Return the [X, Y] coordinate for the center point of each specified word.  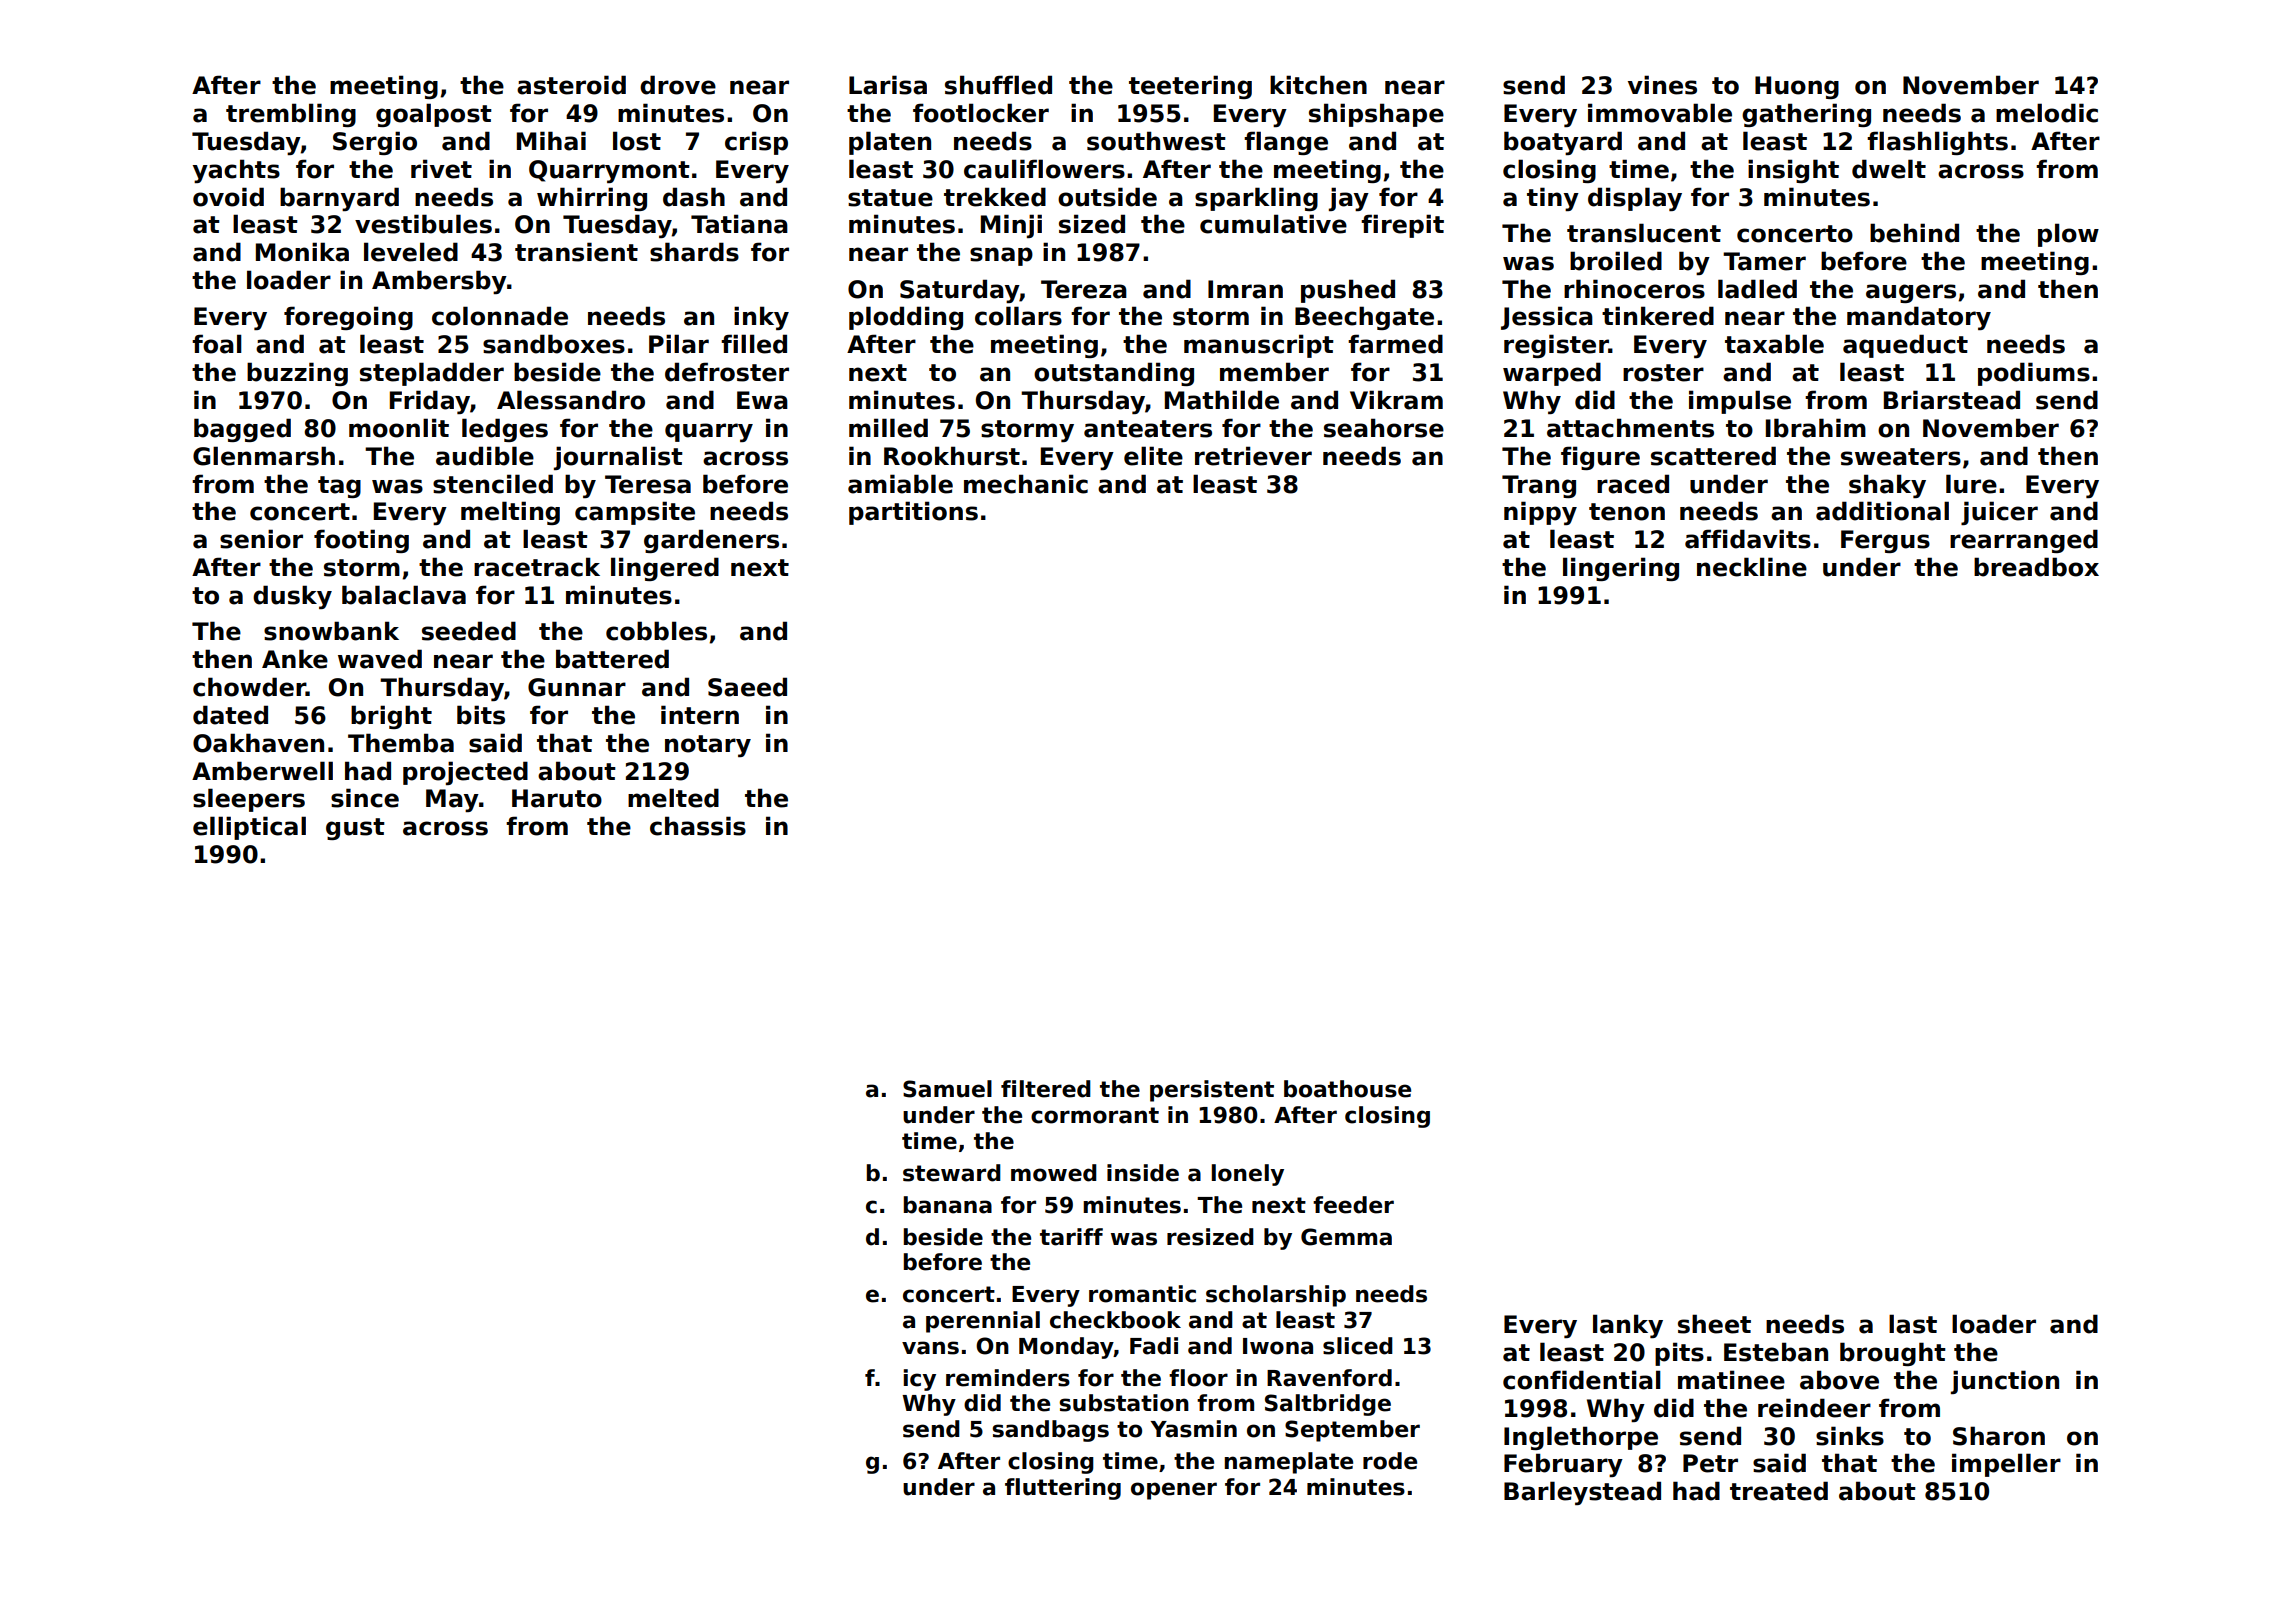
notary [708, 746]
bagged [242, 430]
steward [952, 1173]
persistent [1212, 1091]
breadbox [2036, 567]
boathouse [1347, 1089]
